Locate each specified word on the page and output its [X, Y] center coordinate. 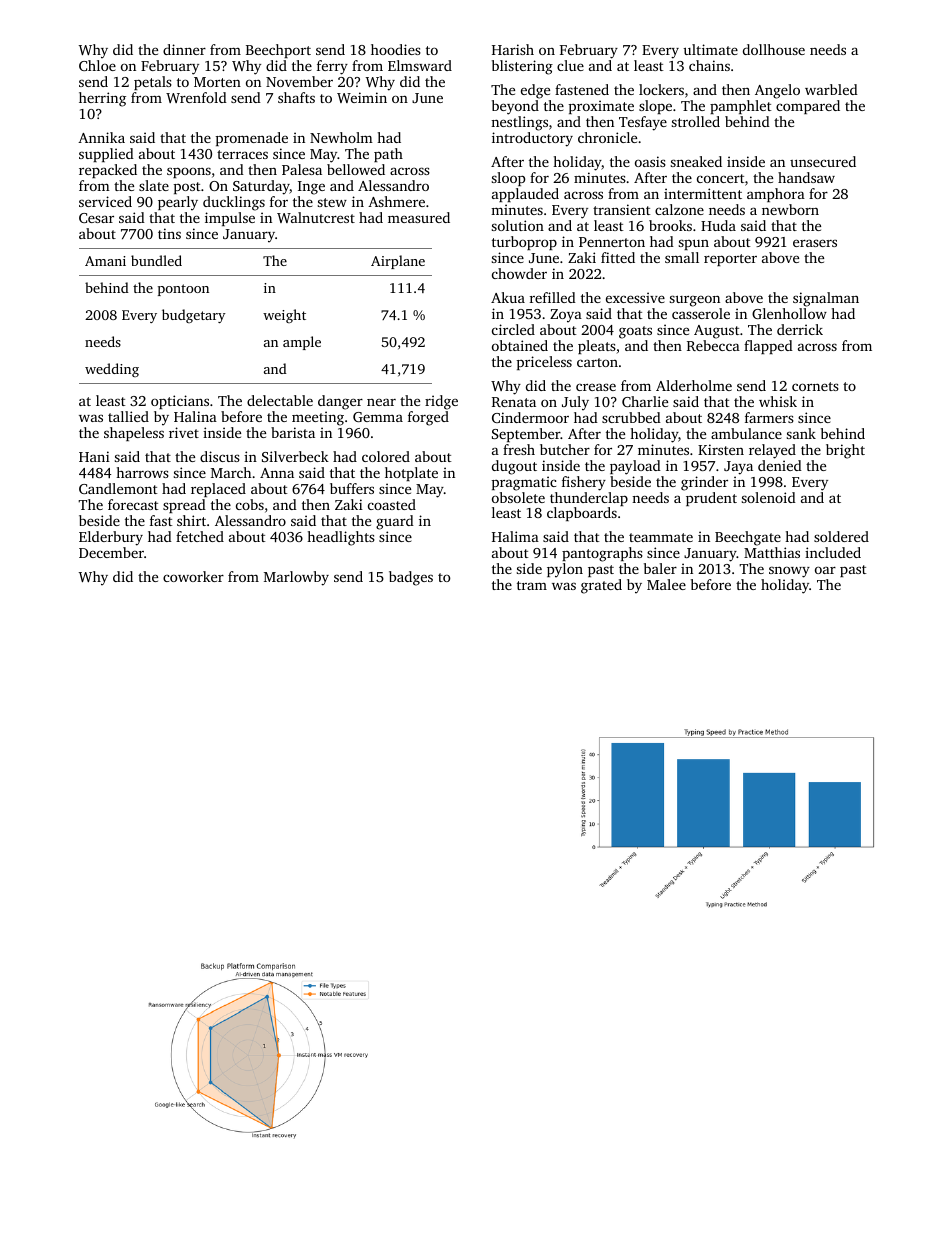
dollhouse [774, 49]
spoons [189, 172]
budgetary [194, 316]
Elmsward [420, 65]
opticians [180, 402]
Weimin [362, 97]
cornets [815, 386]
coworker [193, 576]
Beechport [278, 51]
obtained [520, 345]
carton [597, 362]
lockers [661, 89]
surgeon [695, 301]
